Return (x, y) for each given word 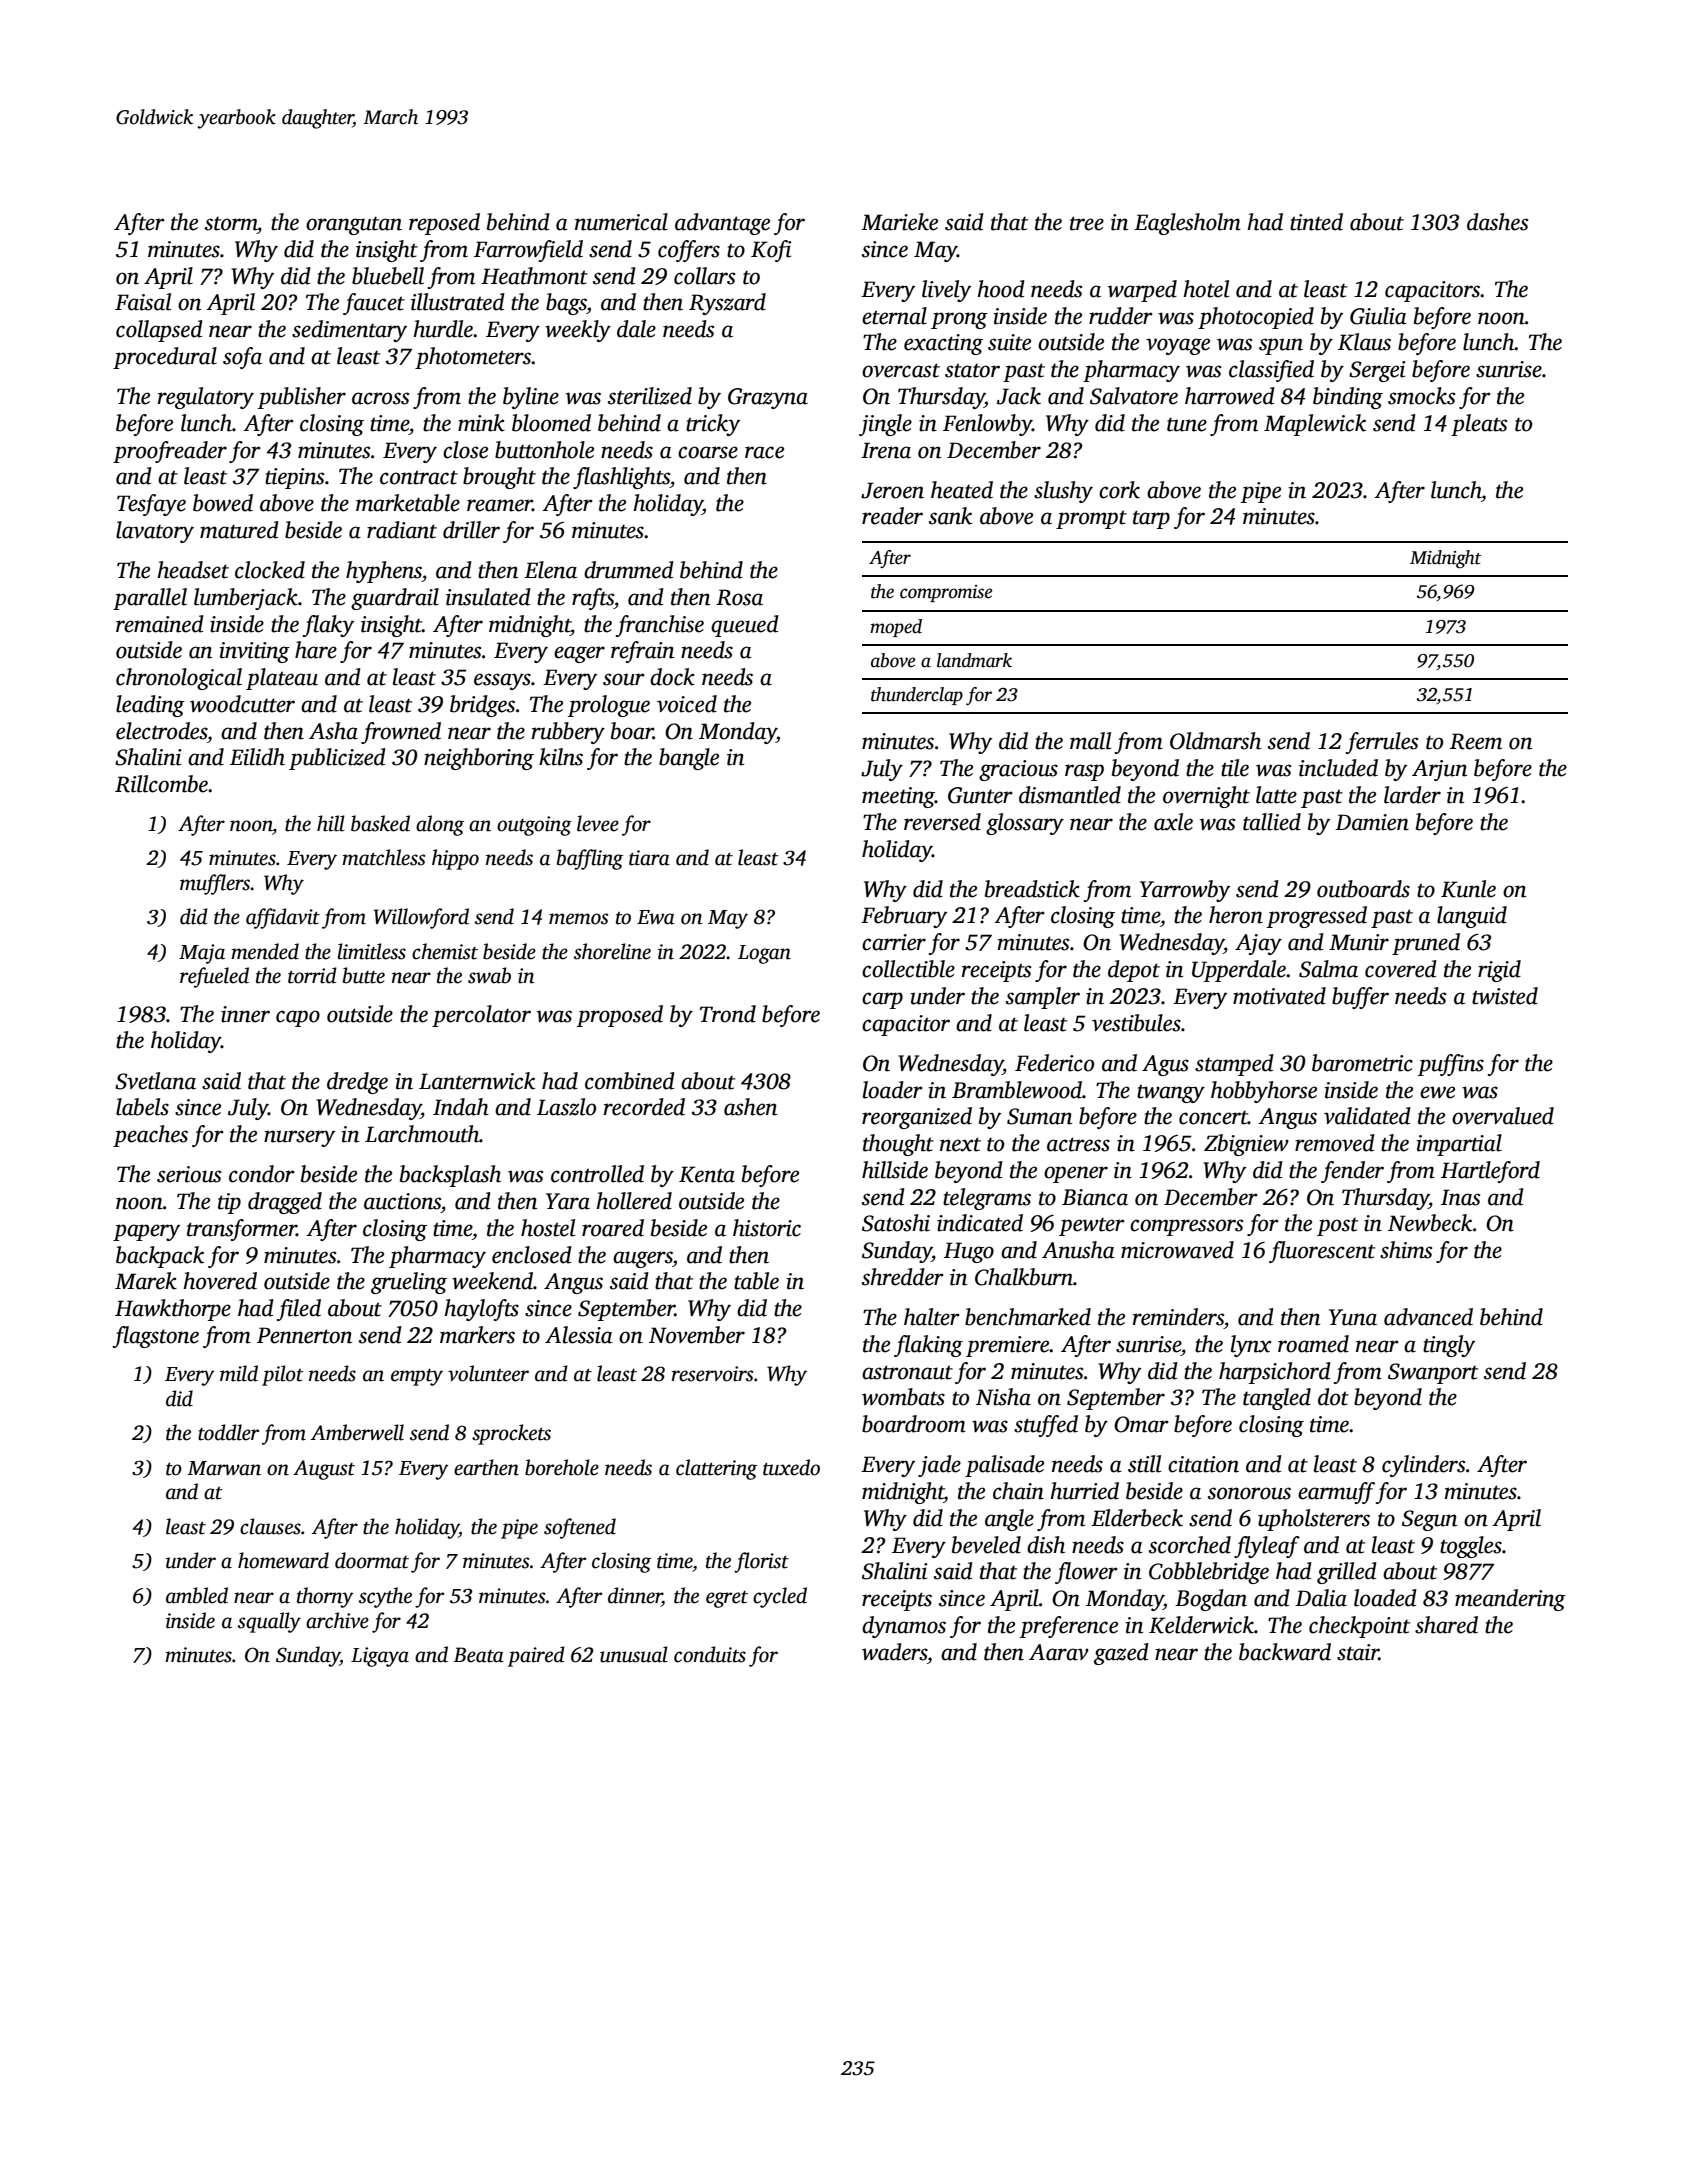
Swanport (1433, 1373)
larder (1412, 795)
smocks (1421, 396)
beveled (986, 1545)
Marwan (224, 1468)
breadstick (1032, 889)
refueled (214, 977)
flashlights (621, 478)
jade (939, 1466)
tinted (1316, 222)
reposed (444, 224)
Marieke (899, 222)
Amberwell (357, 1432)
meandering (1510, 1600)
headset (193, 570)
